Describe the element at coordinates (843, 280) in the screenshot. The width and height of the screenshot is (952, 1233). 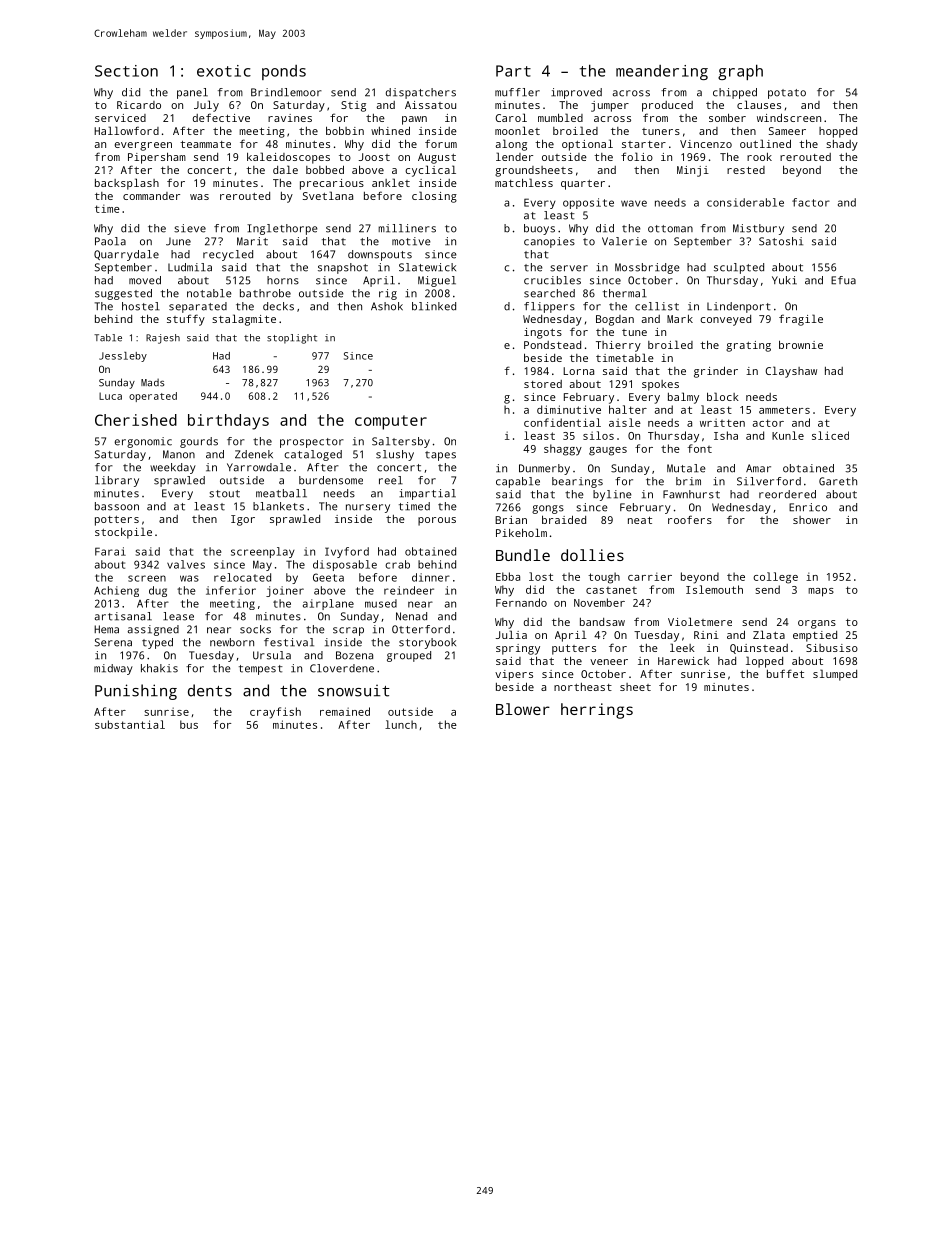
I see `Efua` at that location.
